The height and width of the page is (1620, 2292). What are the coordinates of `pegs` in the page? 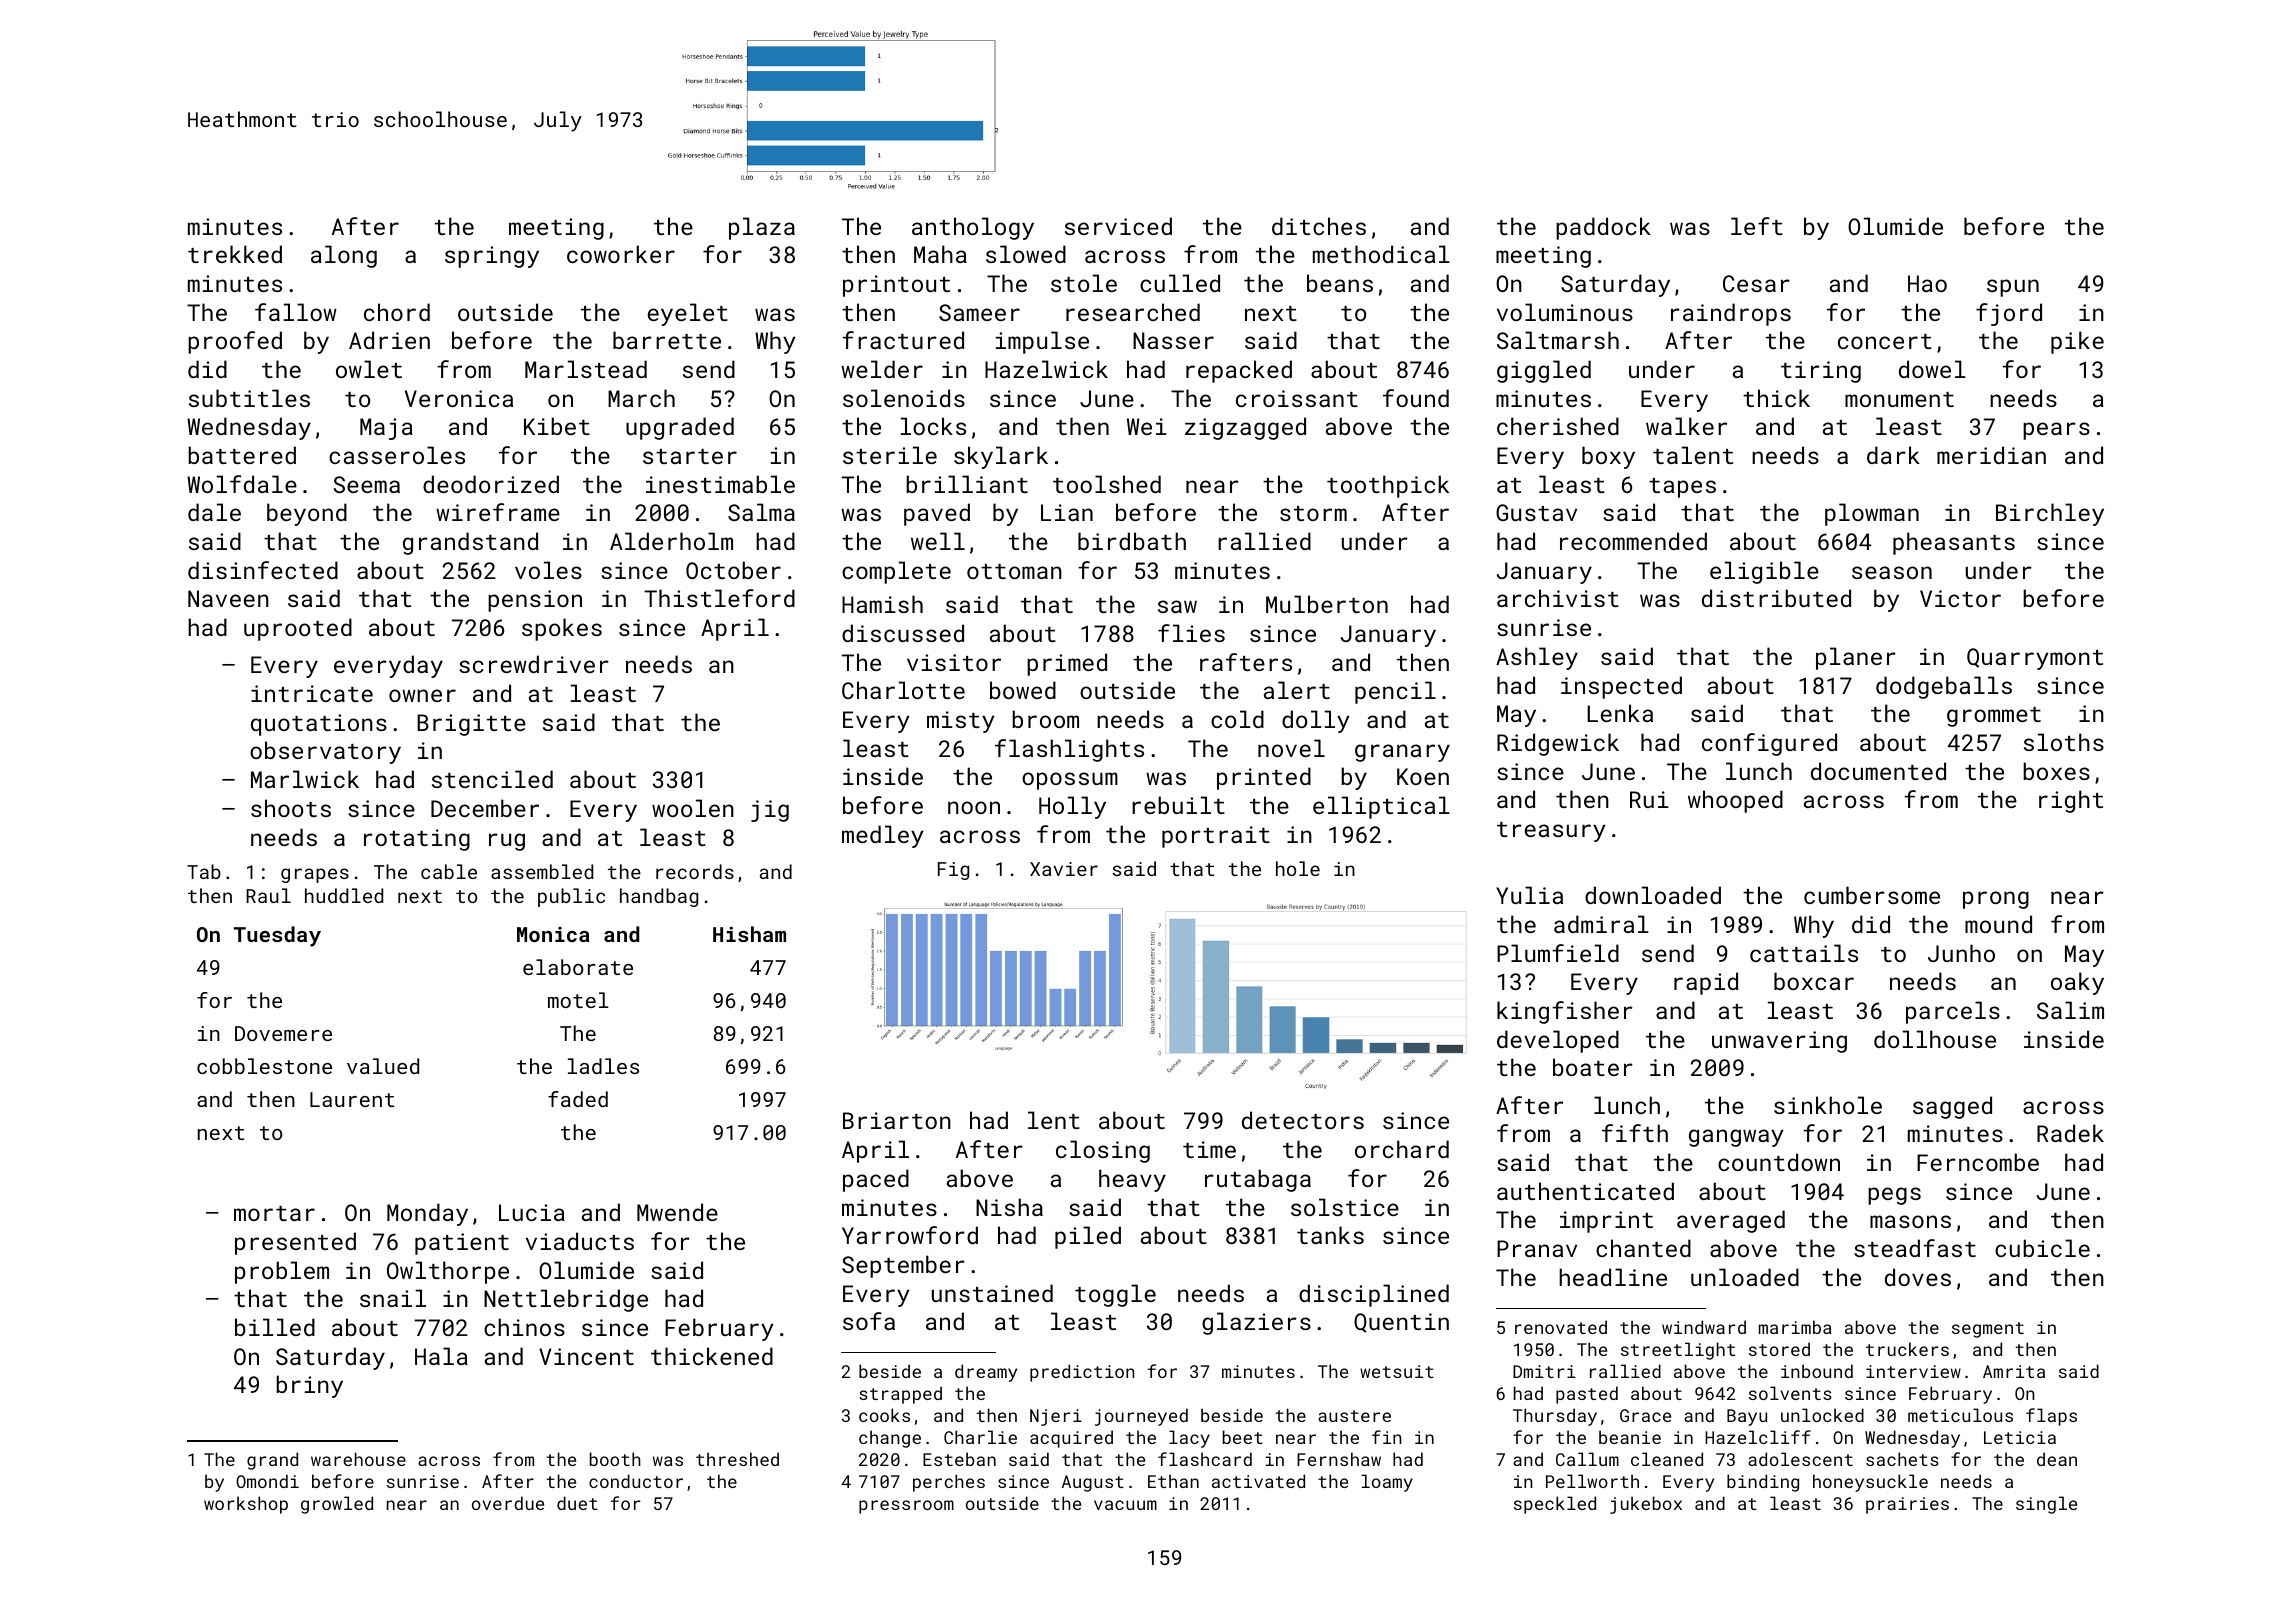 It's located at (1894, 1196).
